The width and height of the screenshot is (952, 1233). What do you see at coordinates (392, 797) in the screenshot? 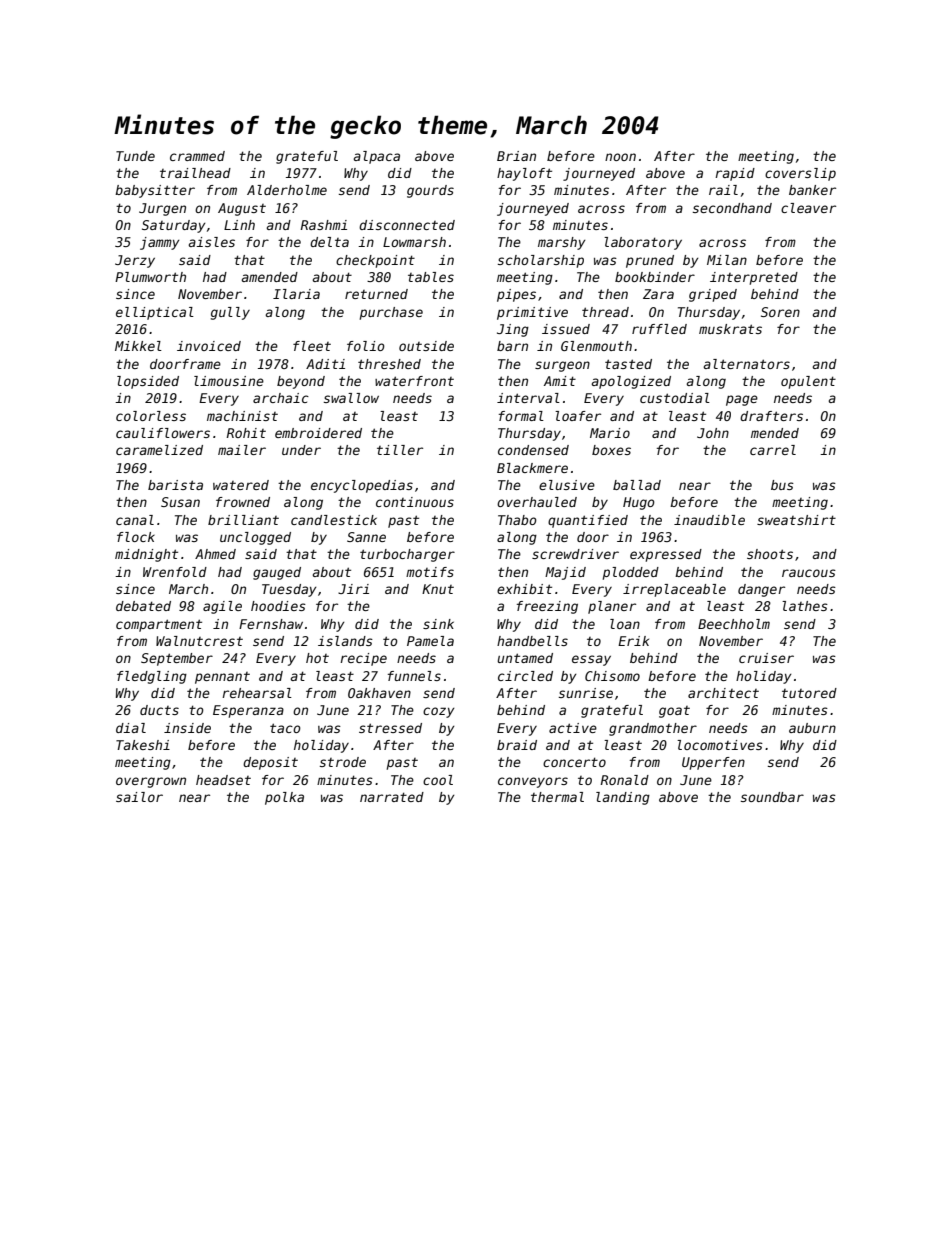
I see `narrated` at bounding box center [392, 797].
